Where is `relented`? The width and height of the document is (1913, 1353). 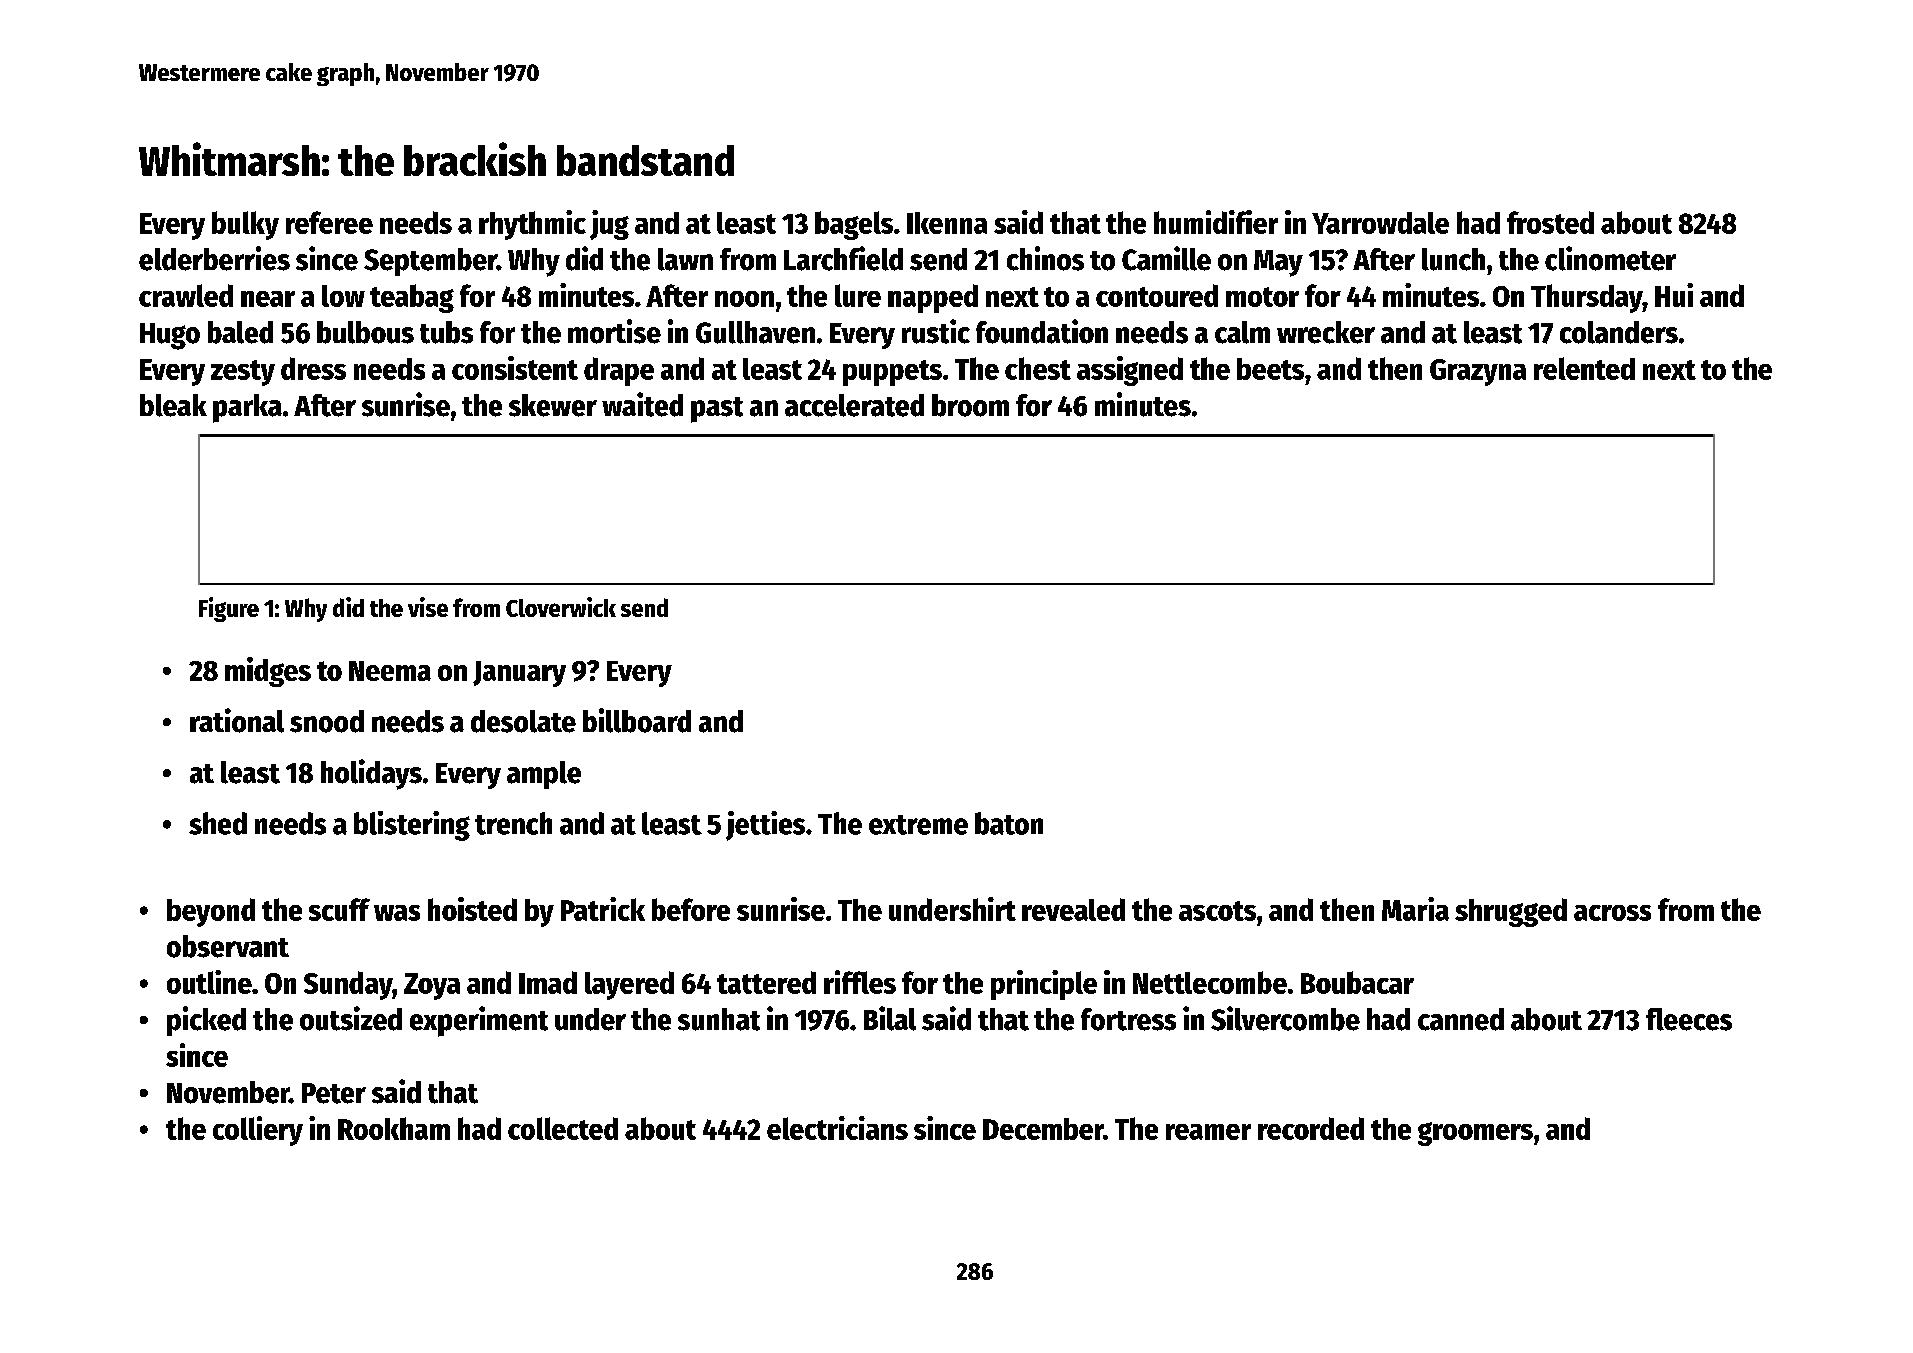 relented is located at coordinates (1584, 368).
